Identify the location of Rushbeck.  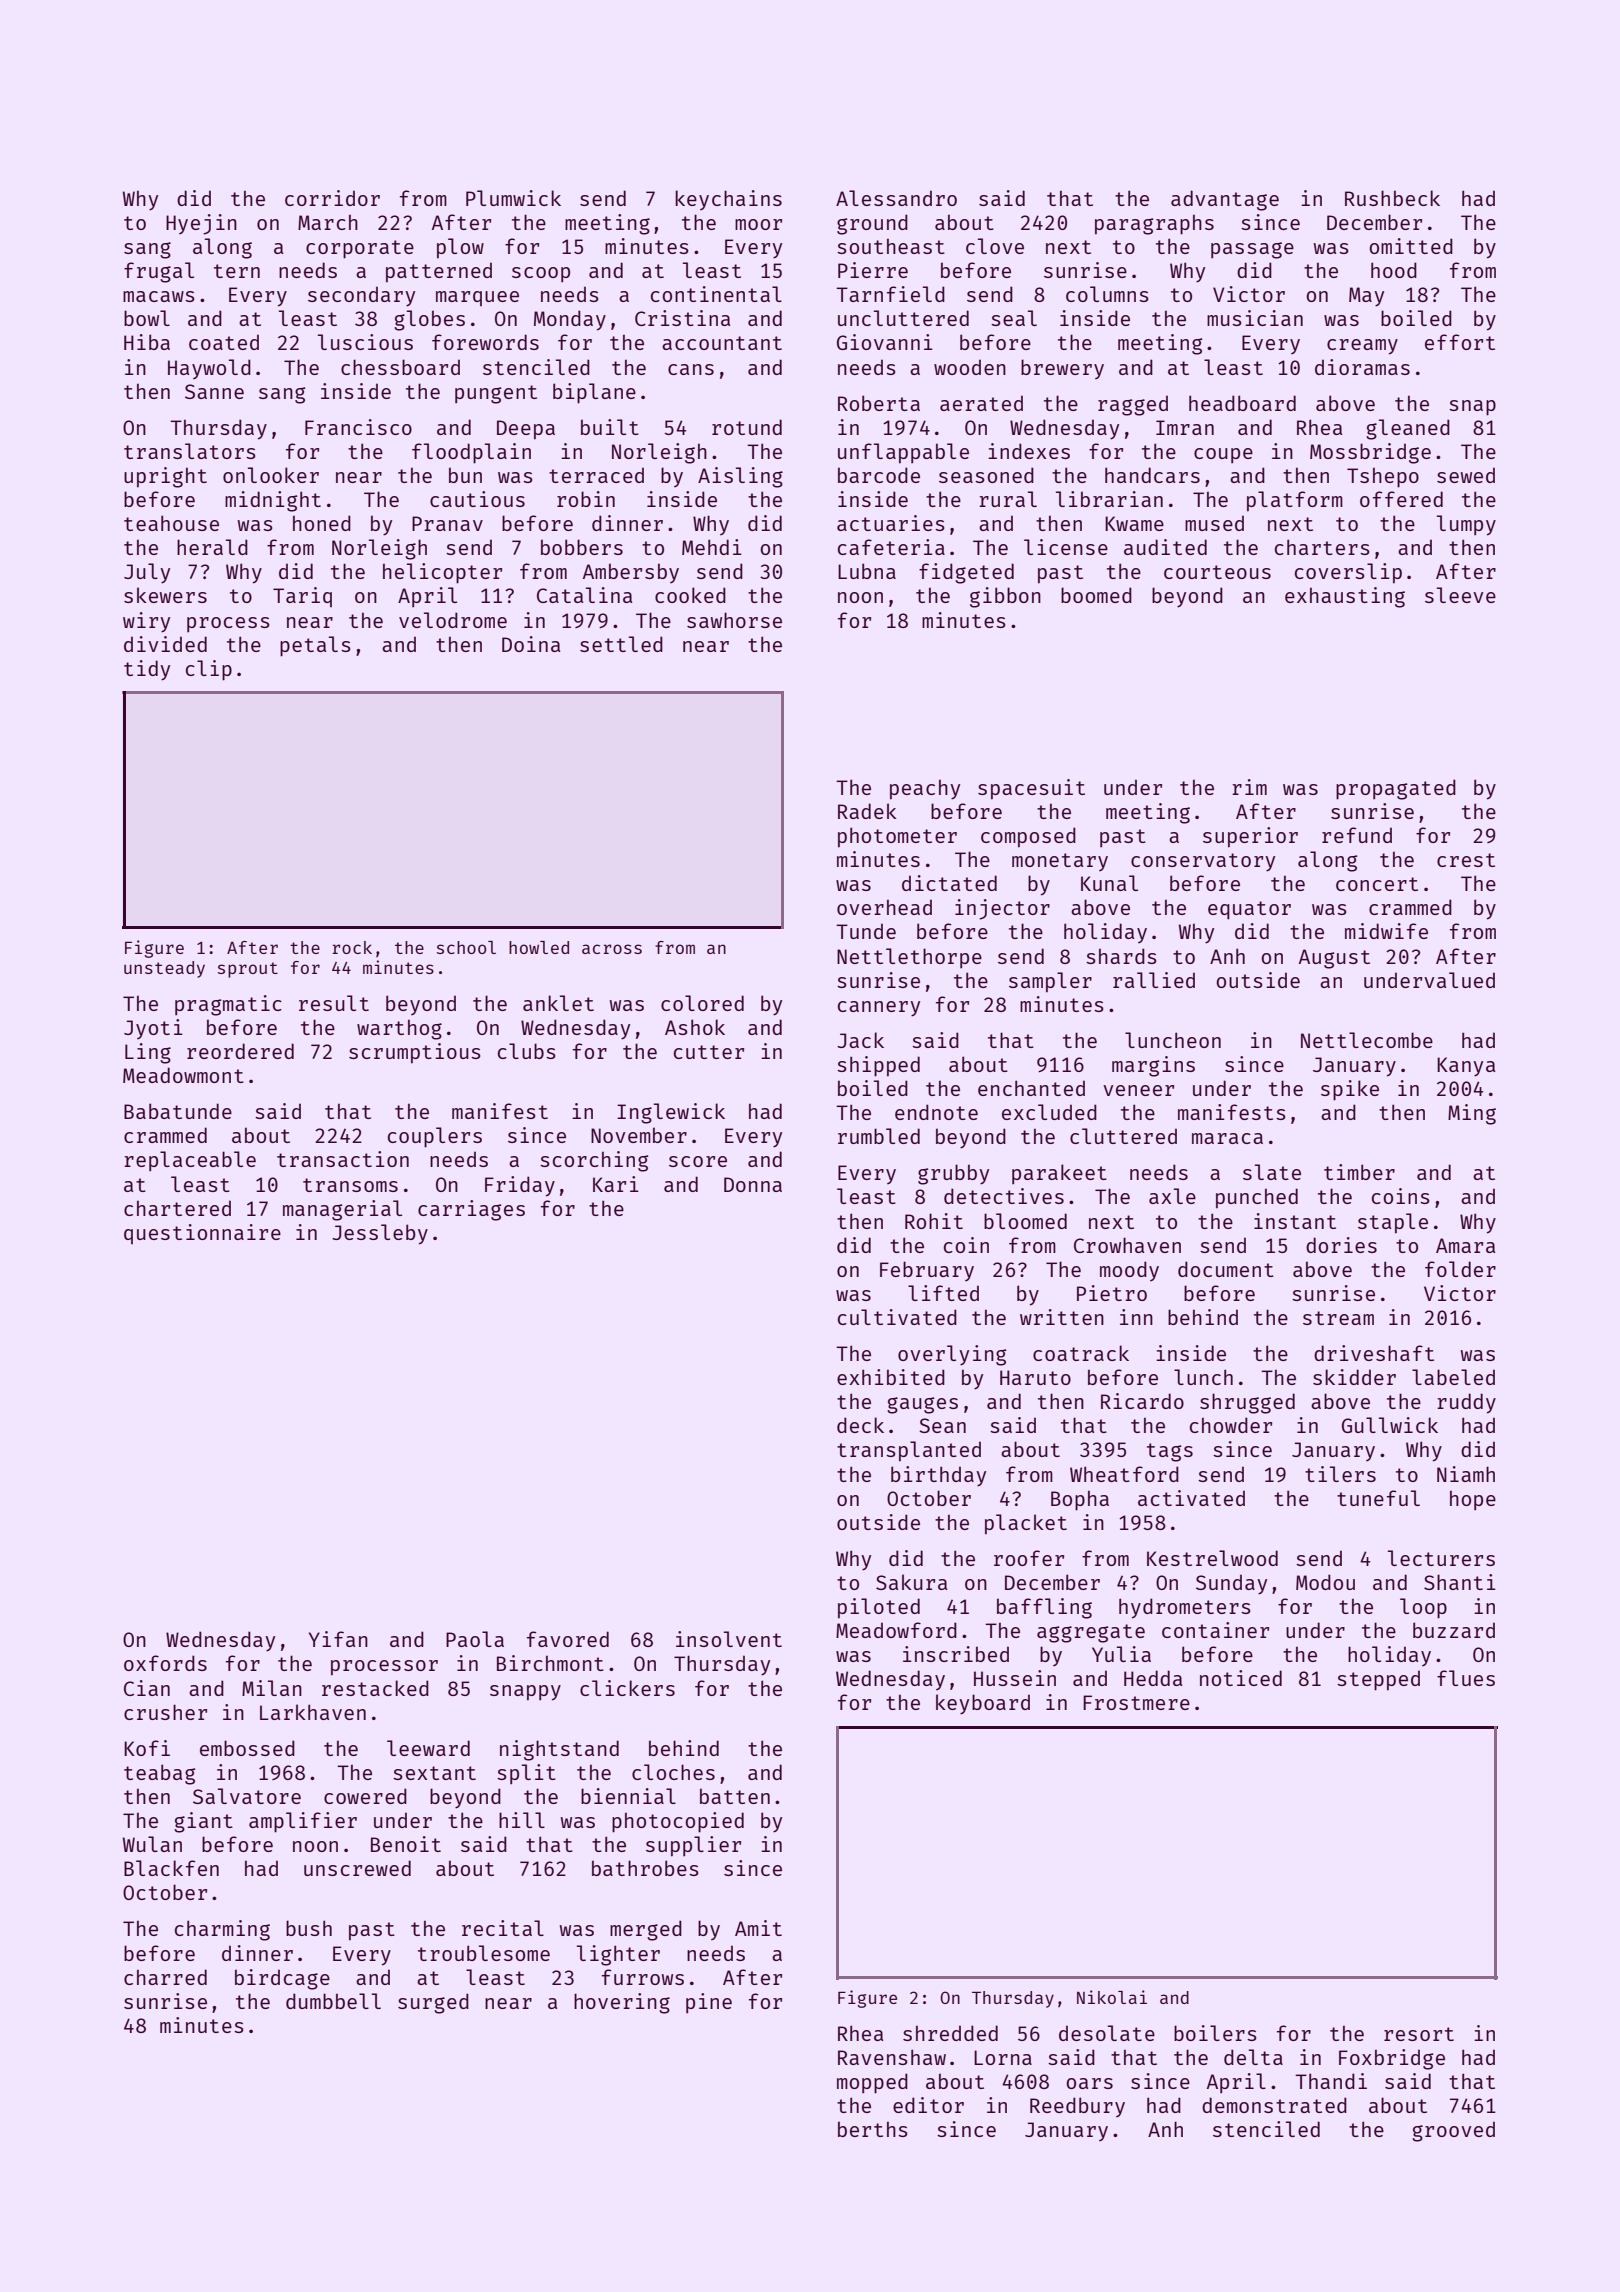
(1392, 198).
